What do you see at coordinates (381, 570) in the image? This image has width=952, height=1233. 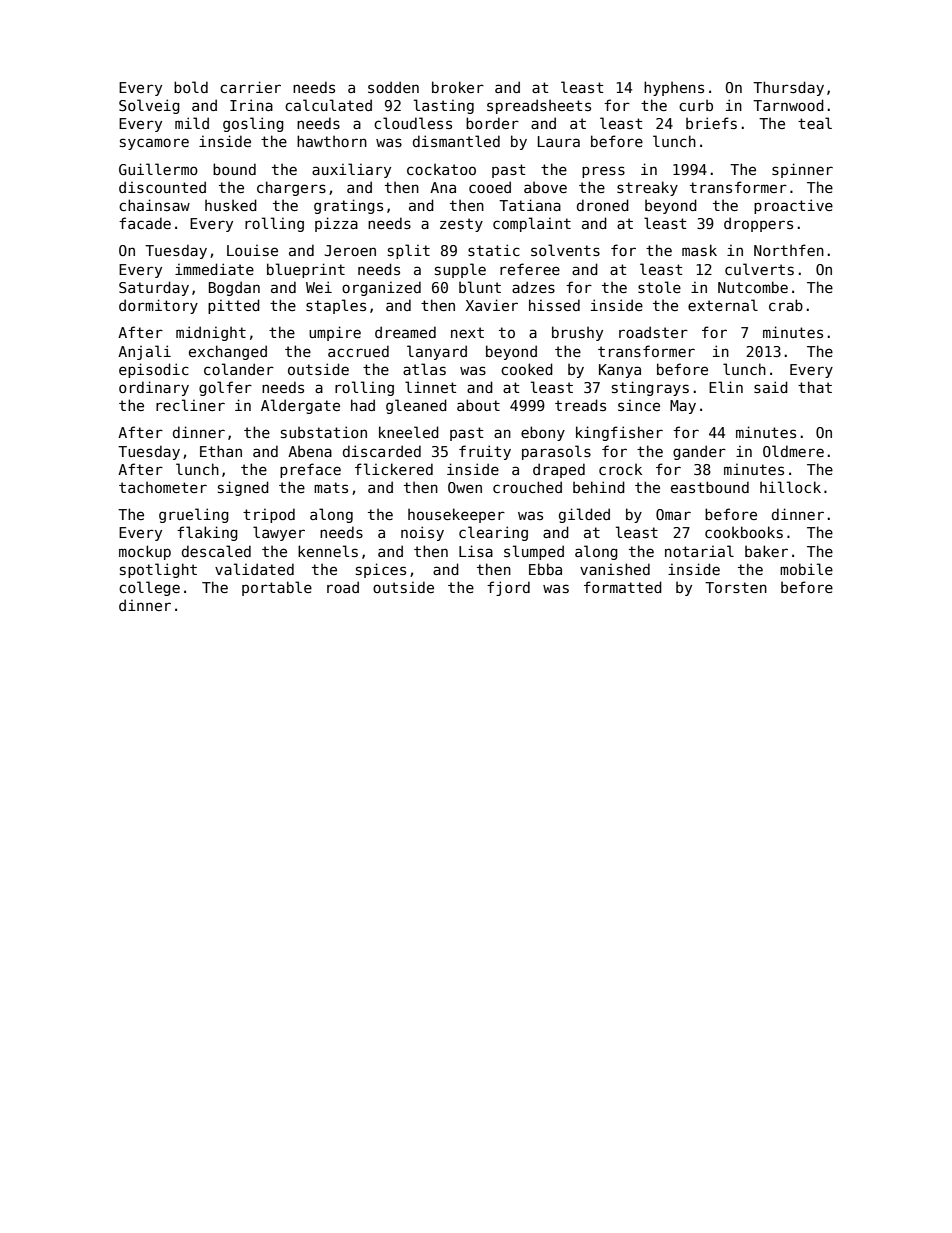 I see `spices` at bounding box center [381, 570].
